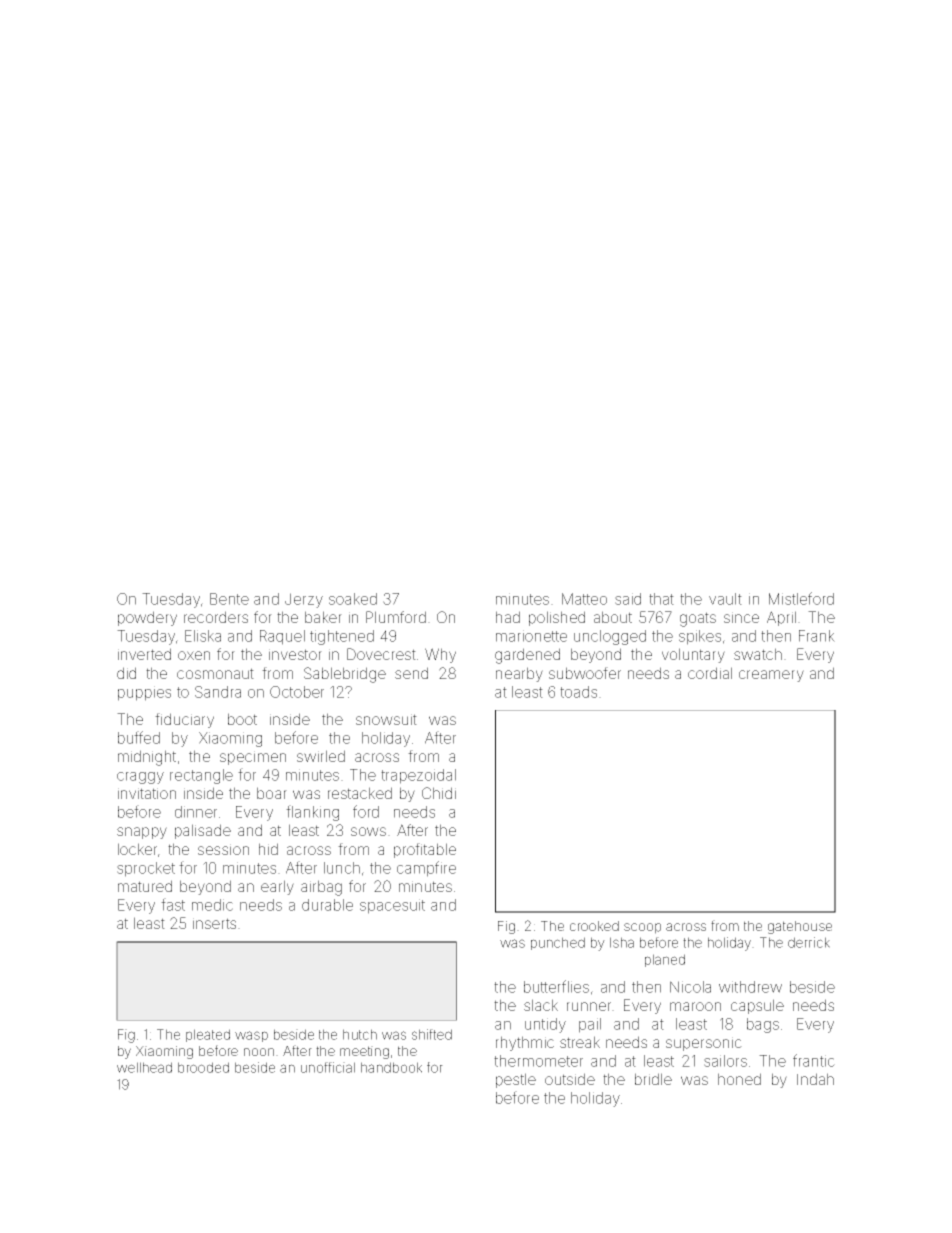 The width and height of the page is (952, 1233). I want to click on specimen, so click(253, 758).
